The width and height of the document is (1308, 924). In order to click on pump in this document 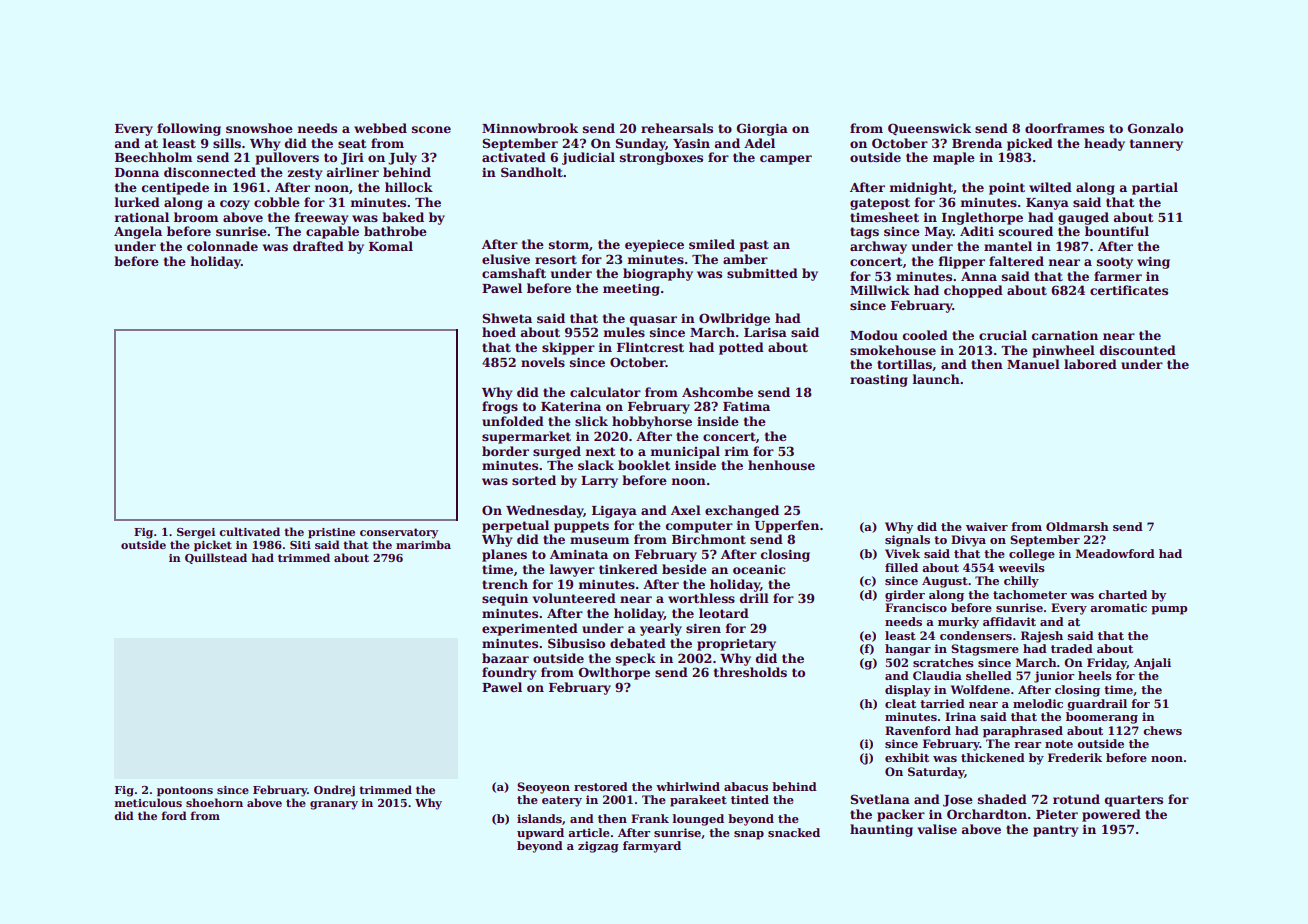, I will do `click(1169, 610)`.
